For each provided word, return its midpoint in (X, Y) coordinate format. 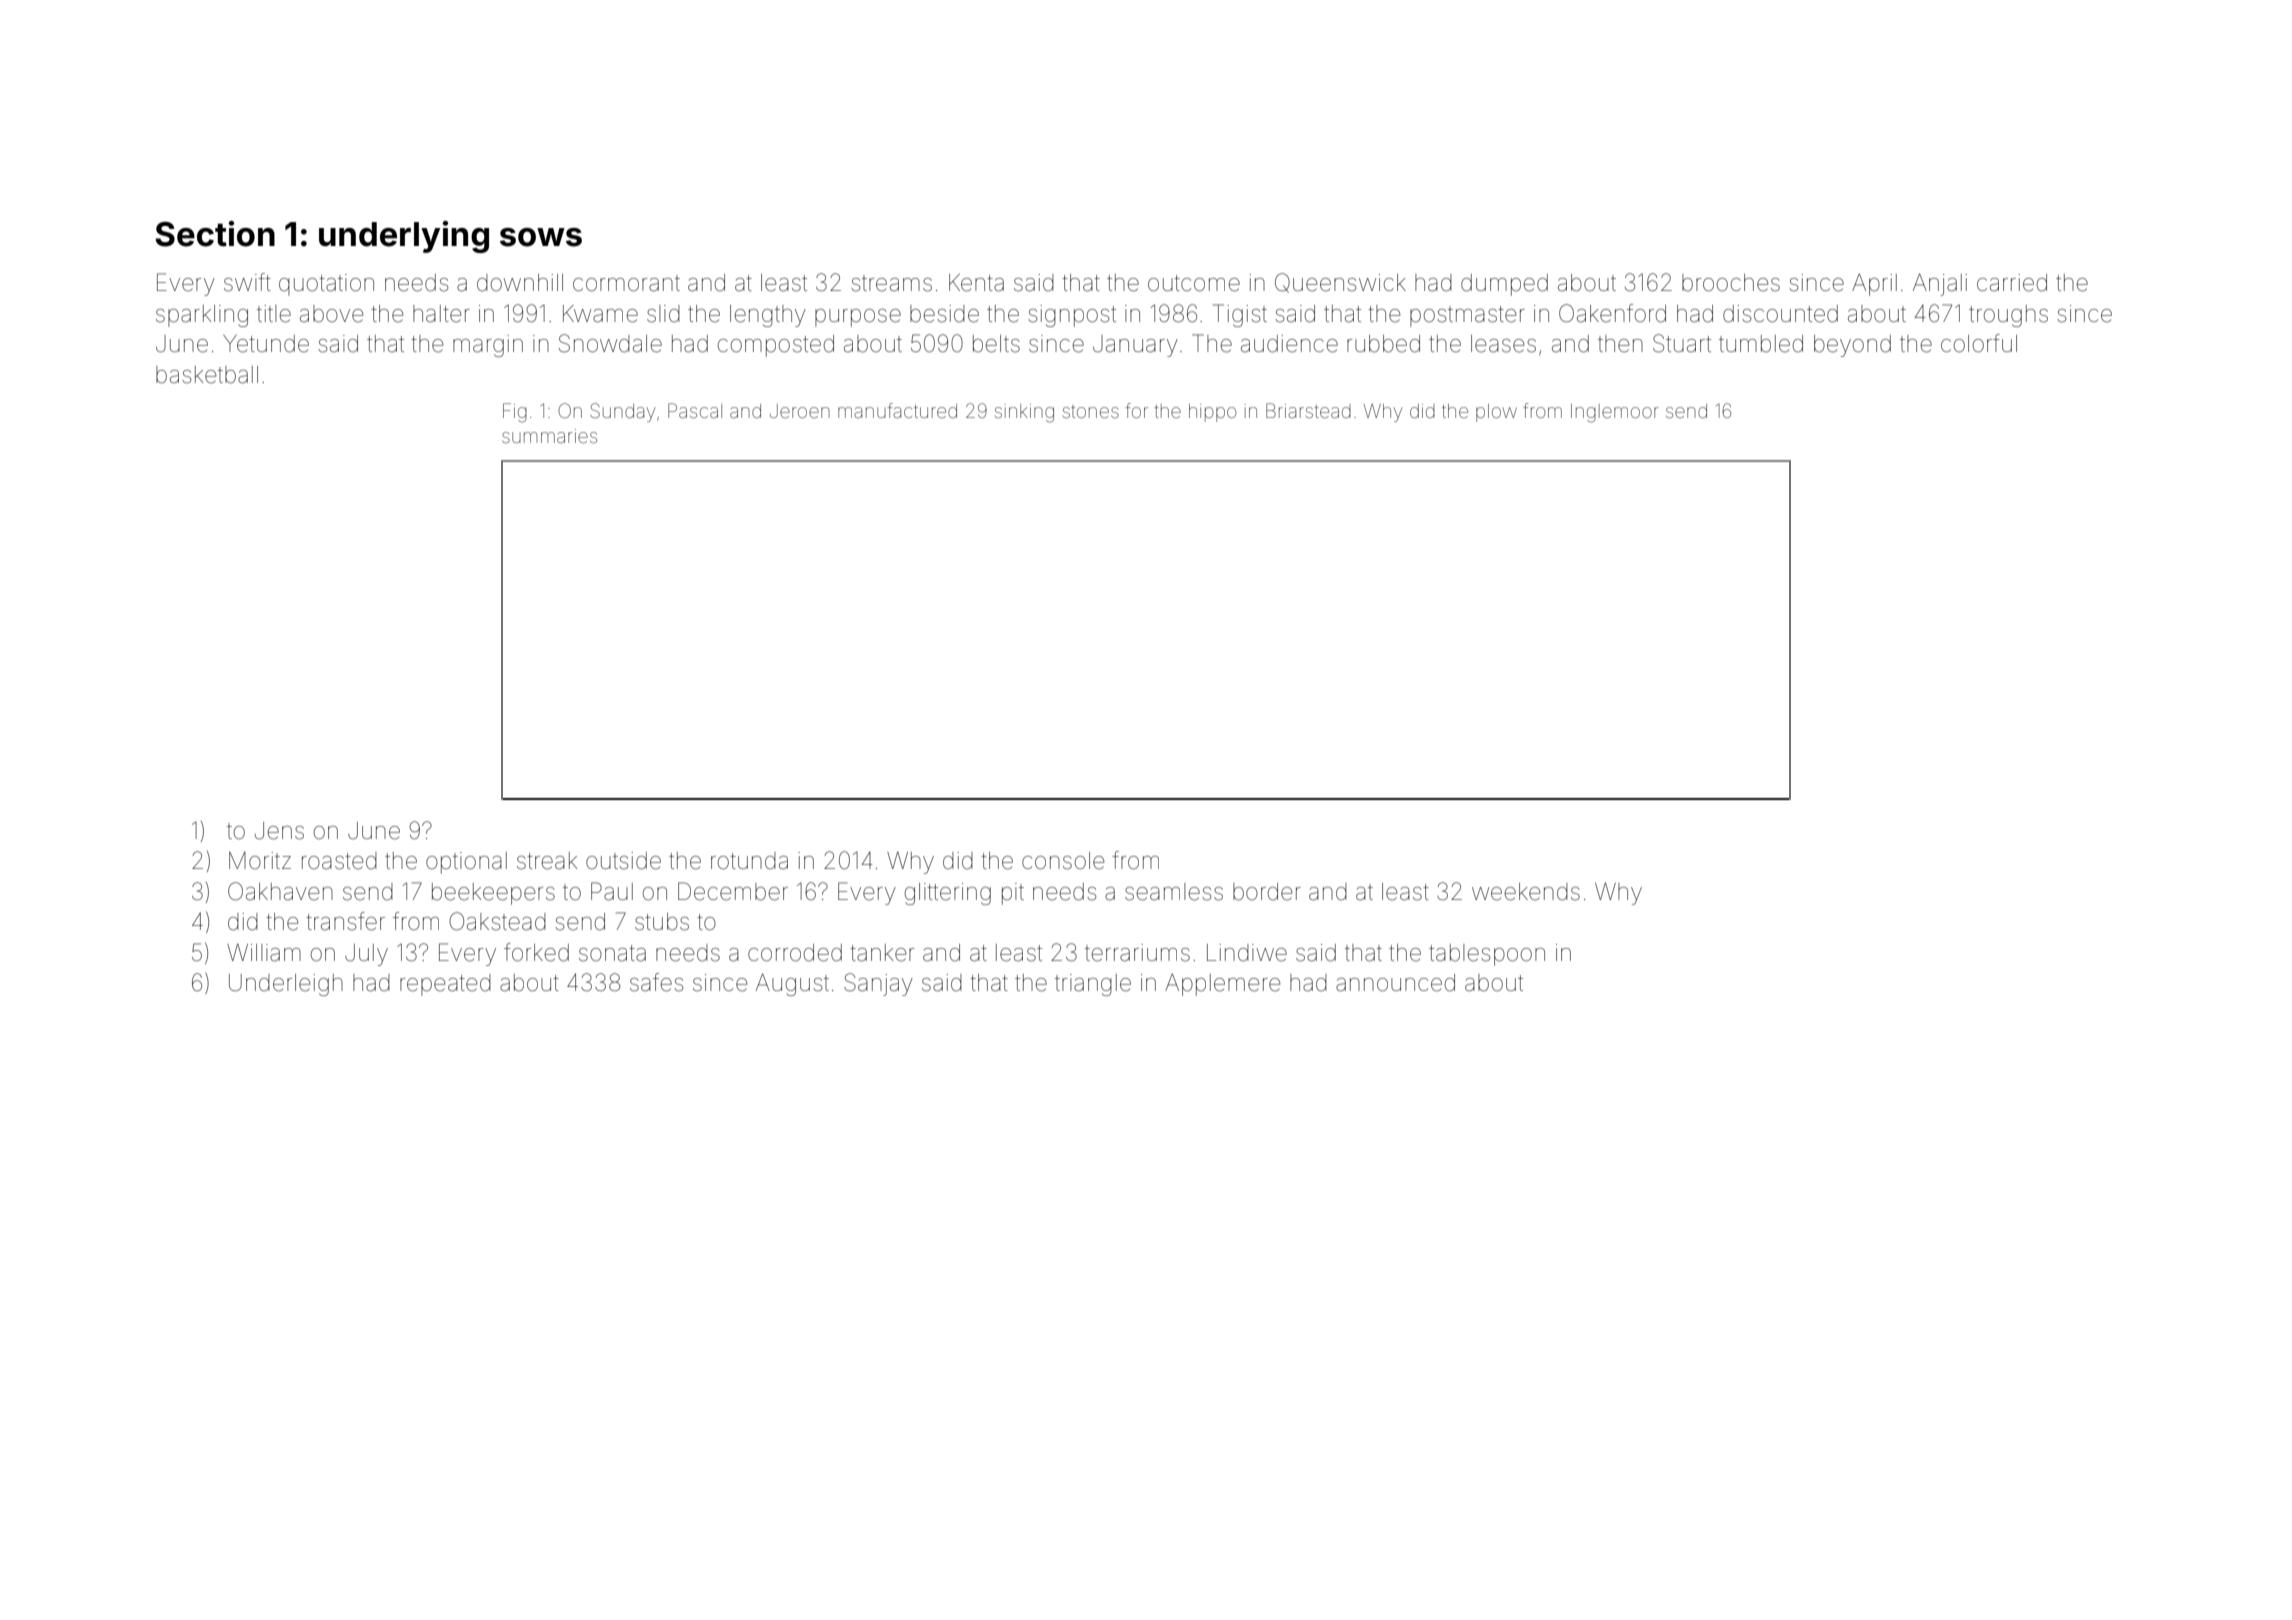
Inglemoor (1615, 413)
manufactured (897, 410)
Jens (279, 831)
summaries (549, 436)
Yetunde (266, 344)
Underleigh (286, 985)
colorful (1979, 343)
